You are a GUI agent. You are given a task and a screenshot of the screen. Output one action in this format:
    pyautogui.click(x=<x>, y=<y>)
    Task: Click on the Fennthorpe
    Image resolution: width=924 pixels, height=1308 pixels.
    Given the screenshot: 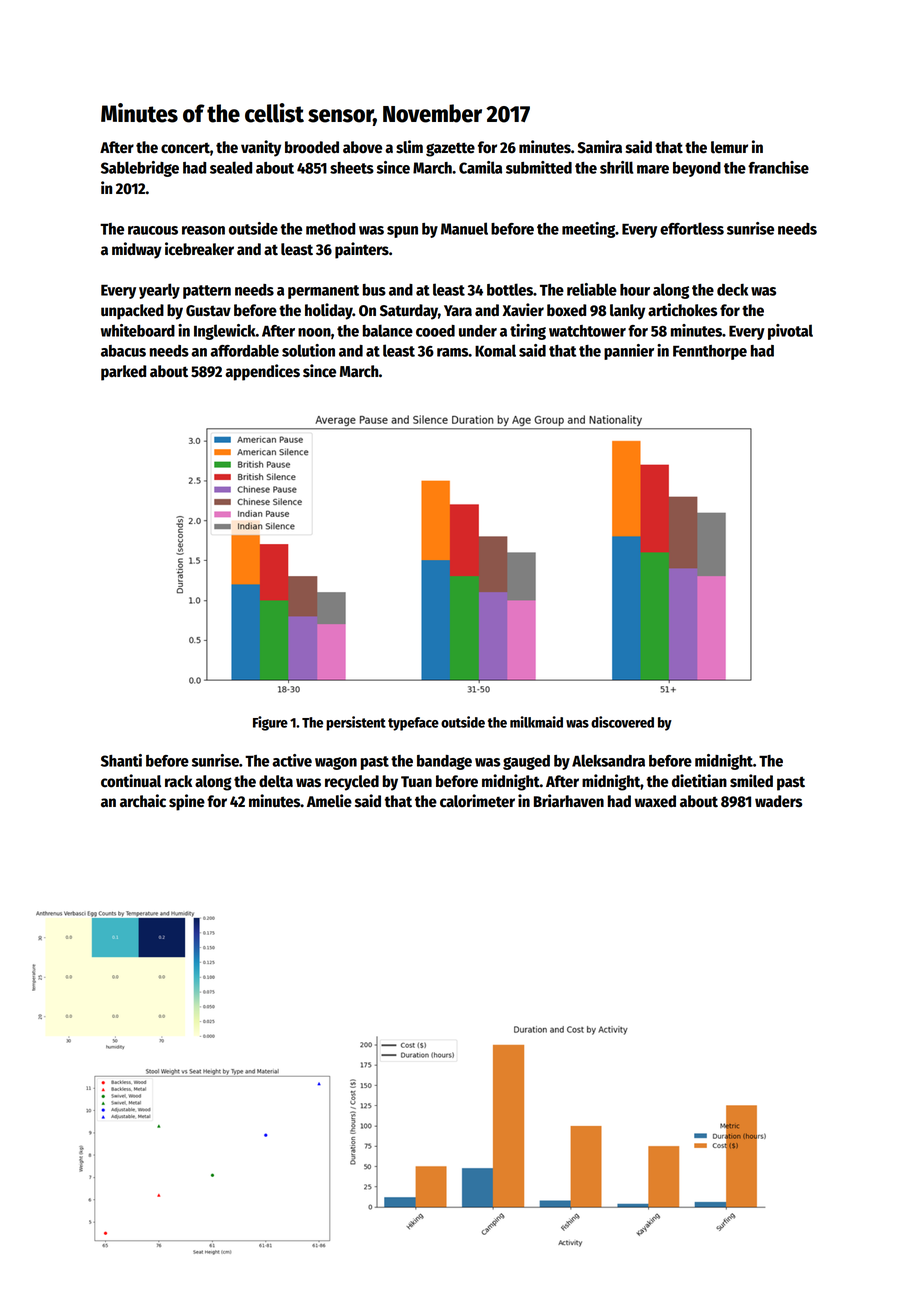 What is the action you would take?
    pyautogui.click(x=710, y=352)
